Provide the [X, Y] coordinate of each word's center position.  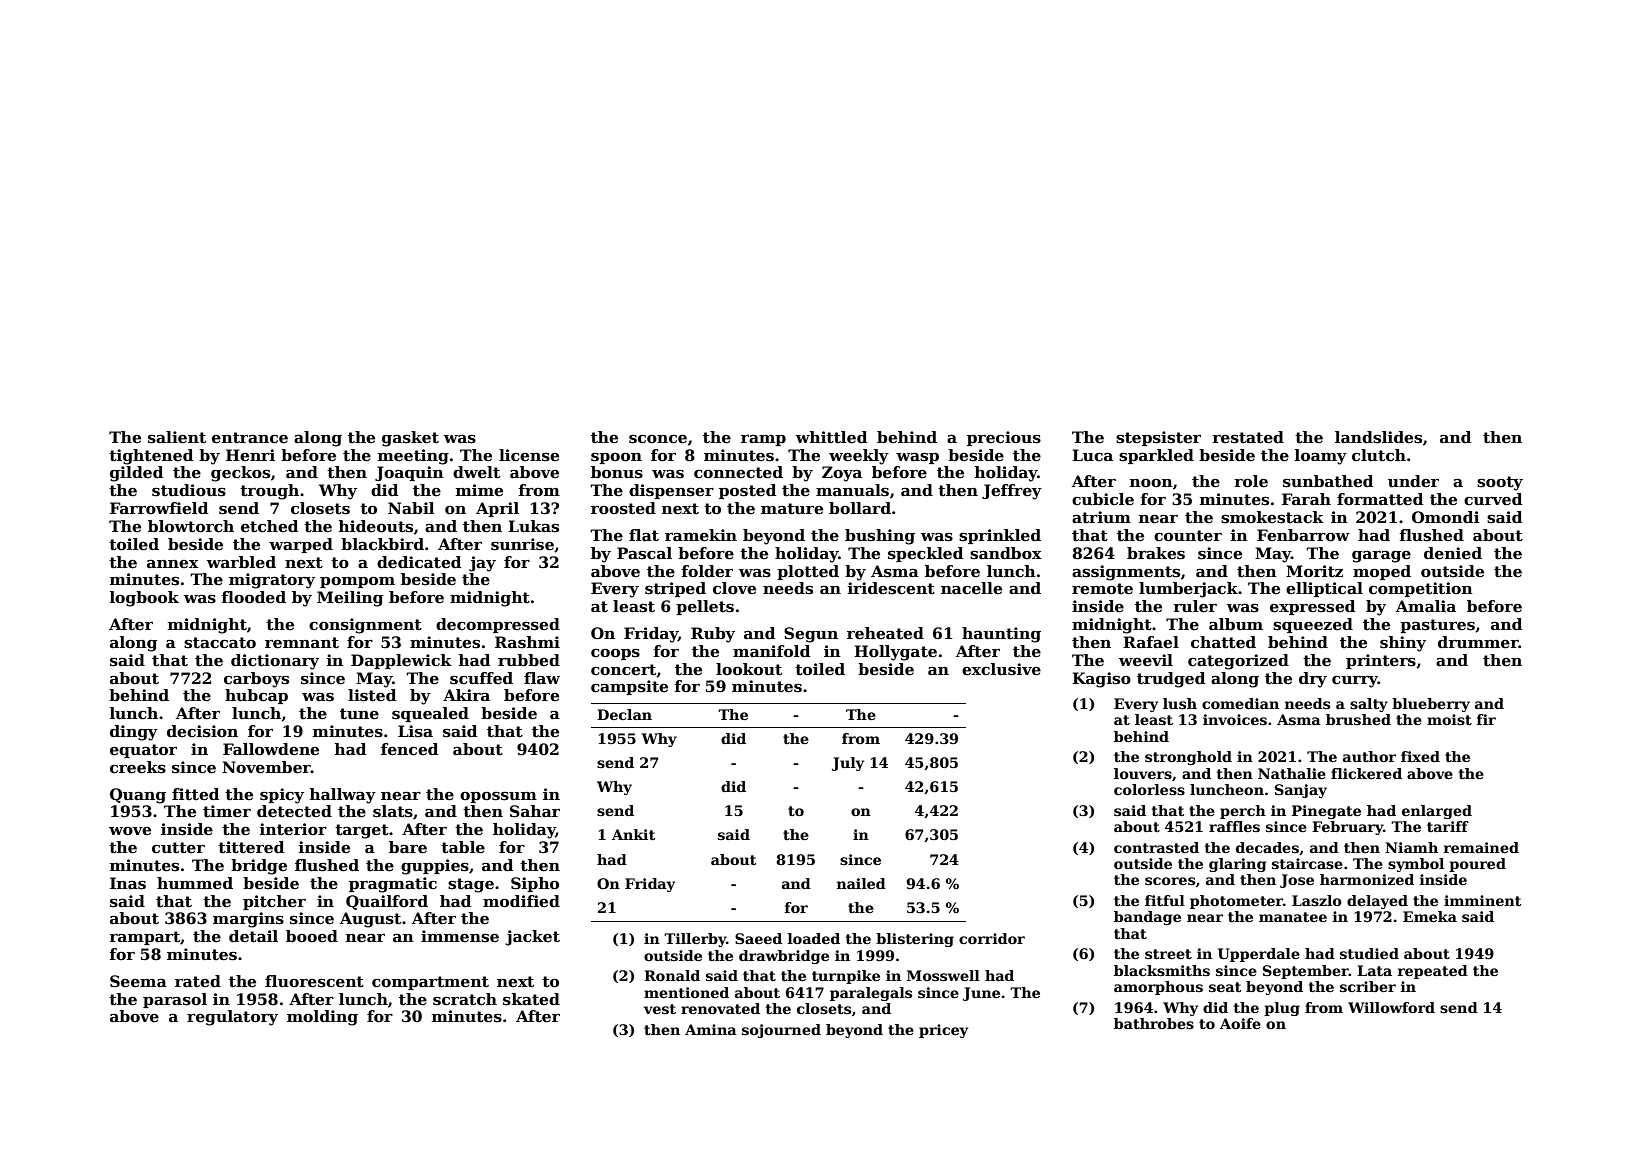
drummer [1478, 642]
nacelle [971, 588]
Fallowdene [271, 749]
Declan [624, 714]
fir [1486, 719]
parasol [175, 1000]
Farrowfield [159, 508]
